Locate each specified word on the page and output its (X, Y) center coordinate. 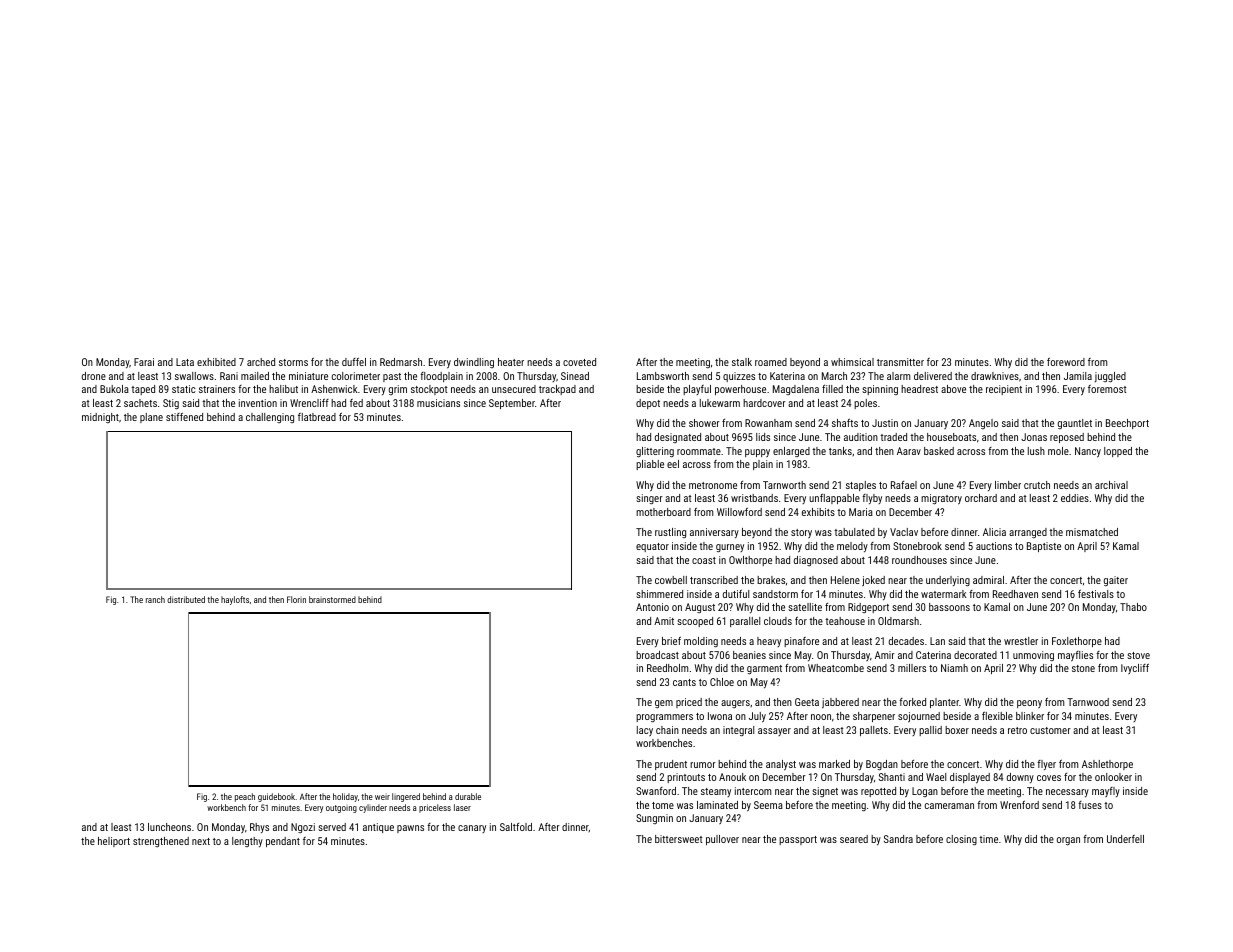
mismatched (1092, 532)
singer (649, 499)
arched (261, 362)
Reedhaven (1015, 594)
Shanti (892, 777)
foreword (1066, 361)
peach (245, 797)
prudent (671, 765)
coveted (579, 362)
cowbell (671, 580)
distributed (186, 599)
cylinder (373, 808)
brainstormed (332, 599)
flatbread (317, 417)
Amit (664, 621)
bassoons (949, 607)
